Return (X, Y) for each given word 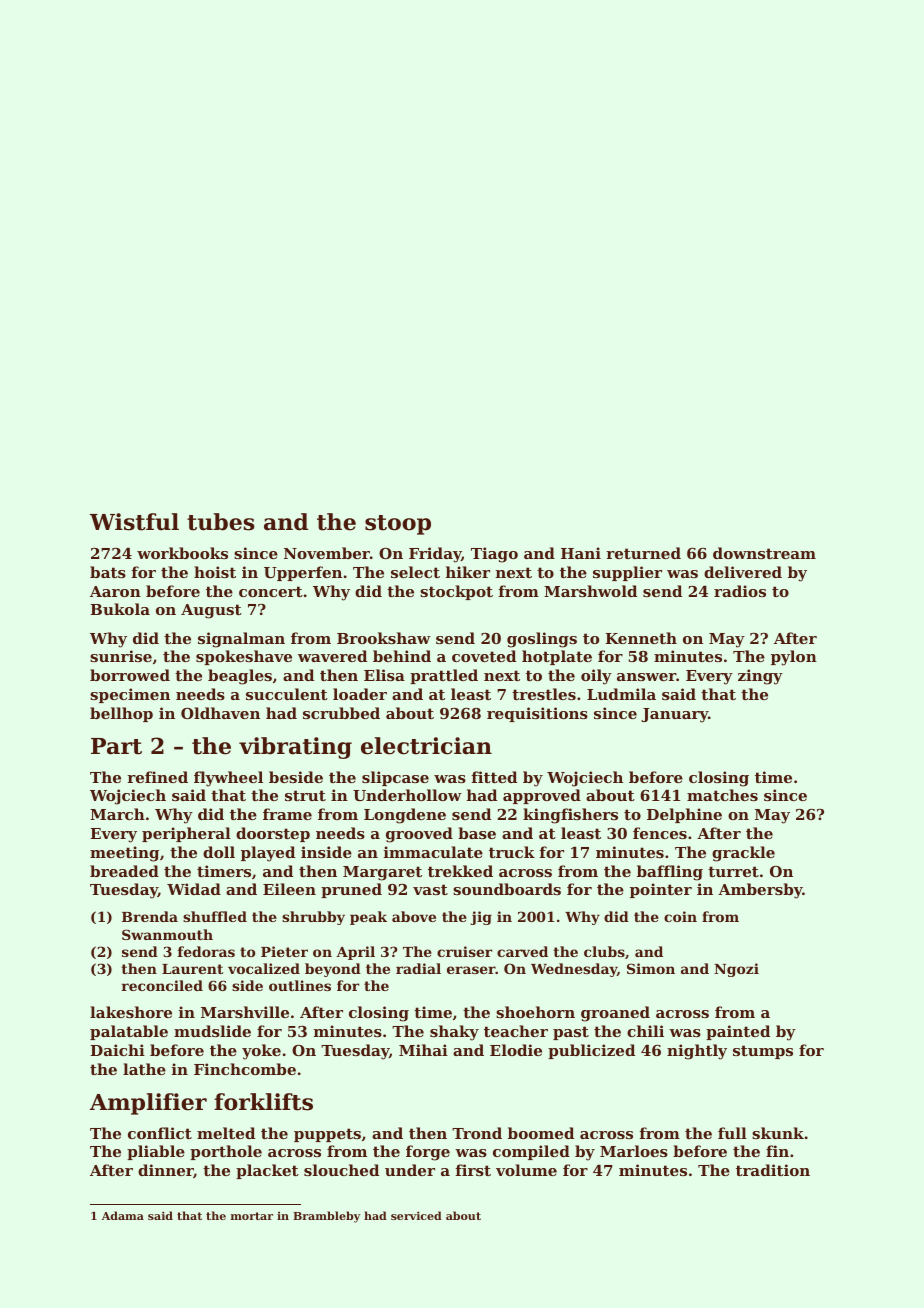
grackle (743, 854)
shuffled (215, 916)
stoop (398, 525)
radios (740, 591)
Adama (123, 1215)
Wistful (134, 522)
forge (428, 1153)
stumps (763, 1052)
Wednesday (574, 970)
